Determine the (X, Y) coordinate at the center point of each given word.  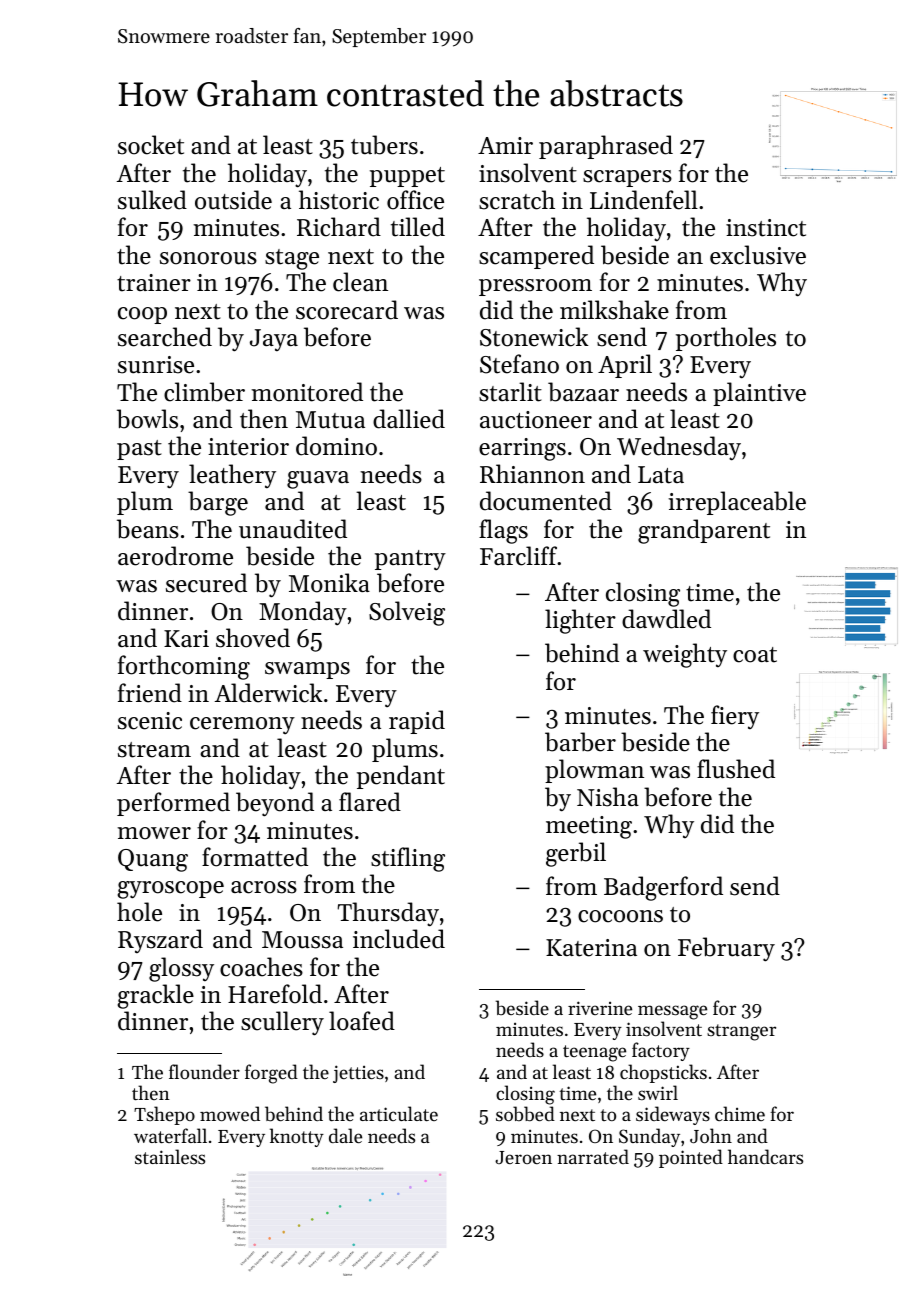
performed (173, 804)
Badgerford (663, 888)
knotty (297, 1137)
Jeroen (523, 1157)
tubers (384, 145)
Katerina (591, 948)
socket (151, 145)
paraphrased (606, 147)
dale (345, 1135)
